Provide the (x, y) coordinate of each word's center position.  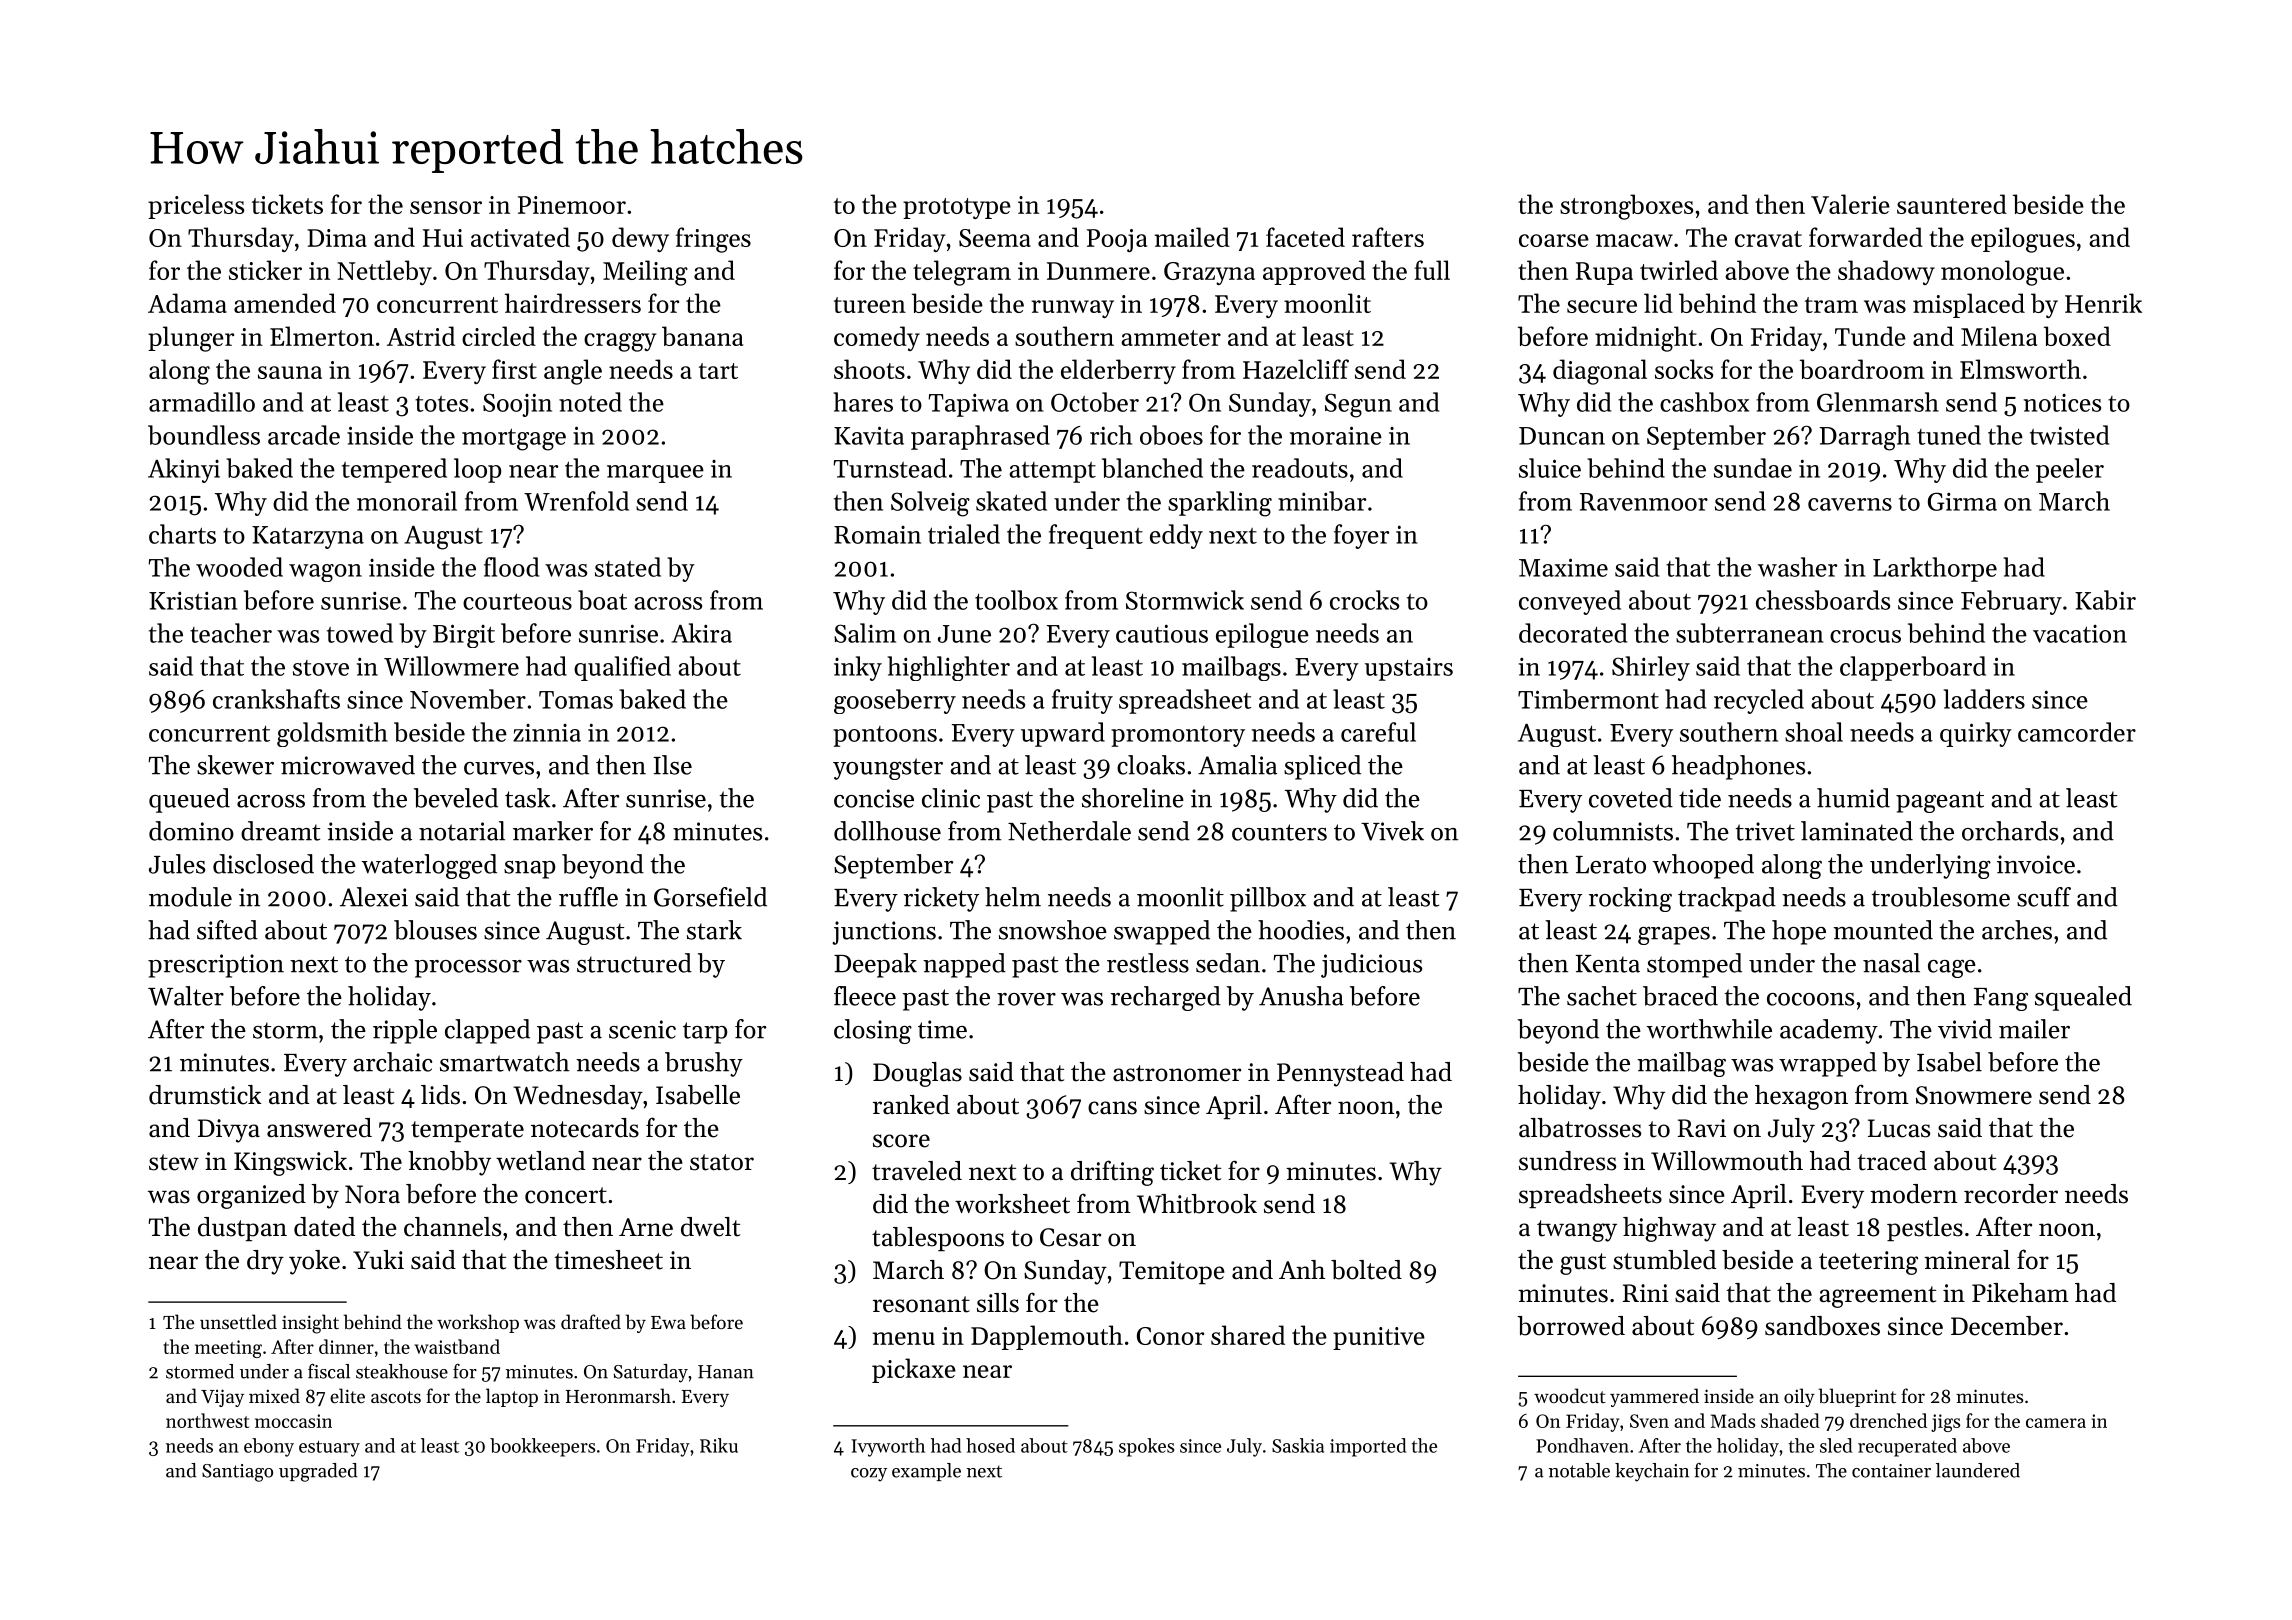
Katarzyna (308, 537)
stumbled (1664, 1260)
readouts (1300, 468)
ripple (405, 1031)
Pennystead (1340, 1074)
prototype (957, 208)
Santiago (237, 1473)
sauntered (1952, 204)
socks (1684, 369)
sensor (446, 207)
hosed (990, 1445)
